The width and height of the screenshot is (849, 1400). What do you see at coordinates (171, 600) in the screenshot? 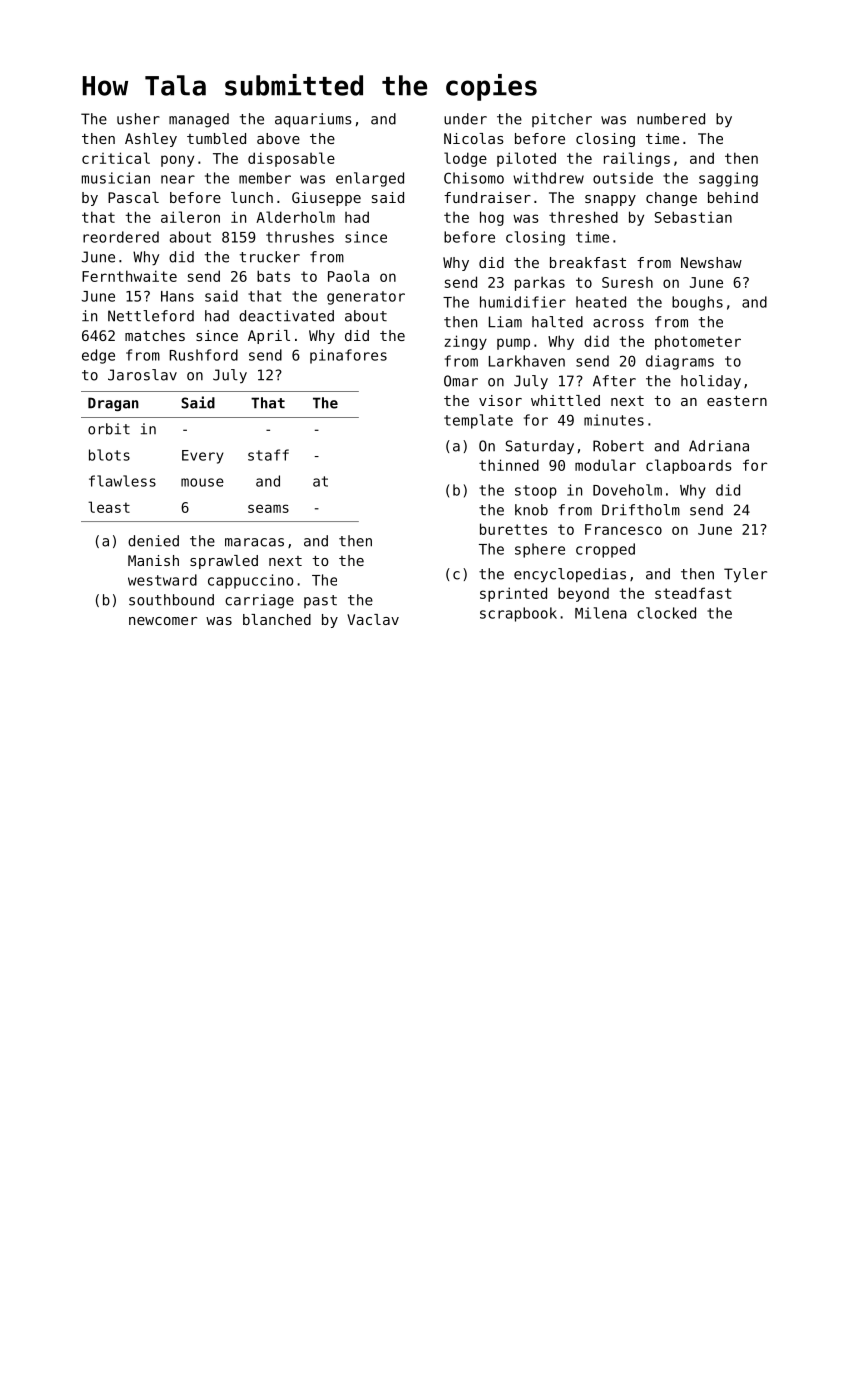
I see `southbound` at bounding box center [171, 600].
